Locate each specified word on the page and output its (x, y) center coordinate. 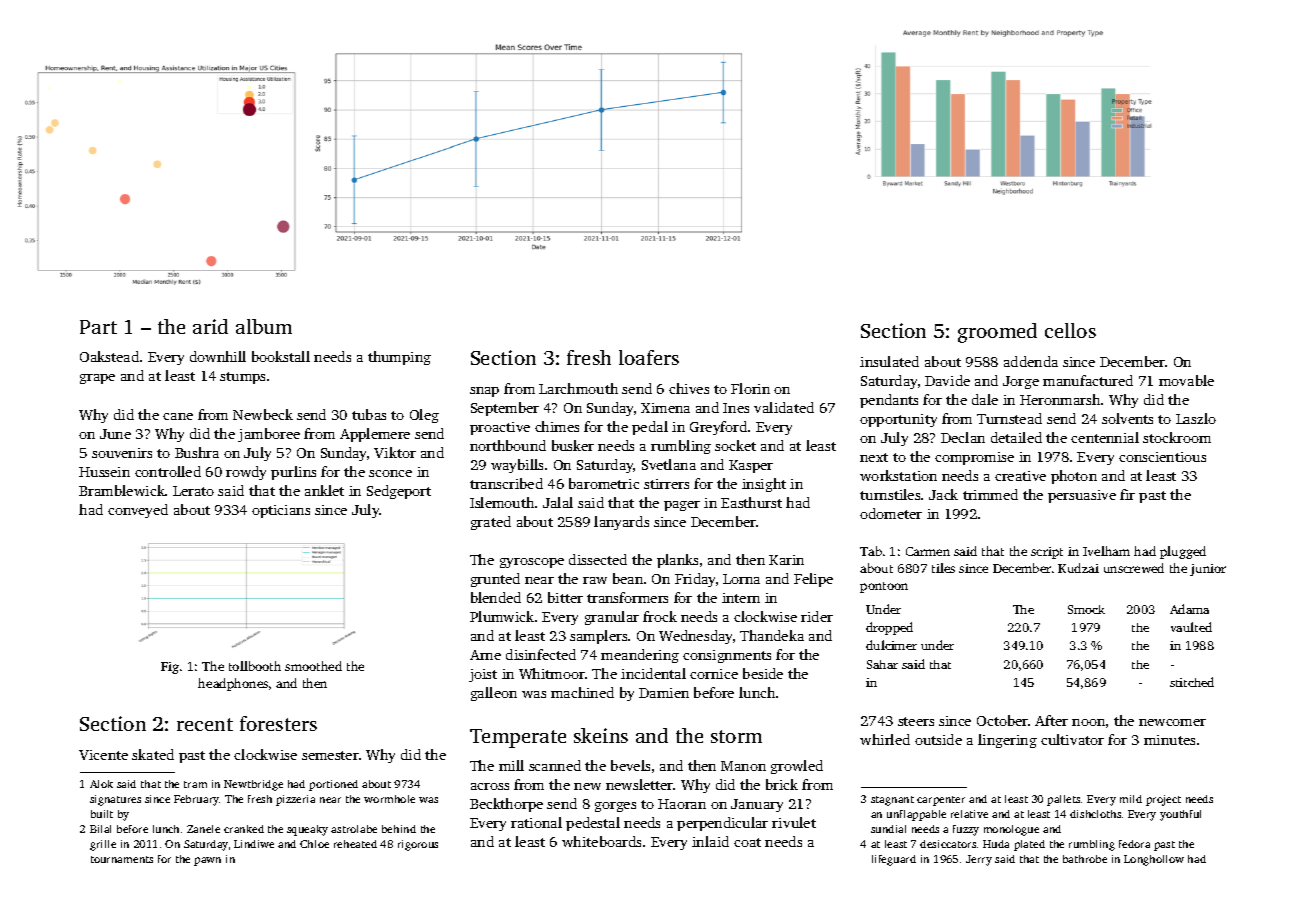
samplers (598, 637)
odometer (891, 513)
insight (764, 485)
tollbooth (255, 666)
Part (98, 327)
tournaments (122, 859)
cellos (1070, 330)
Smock (1086, 609)
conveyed (138, 511)
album (264, 326)
